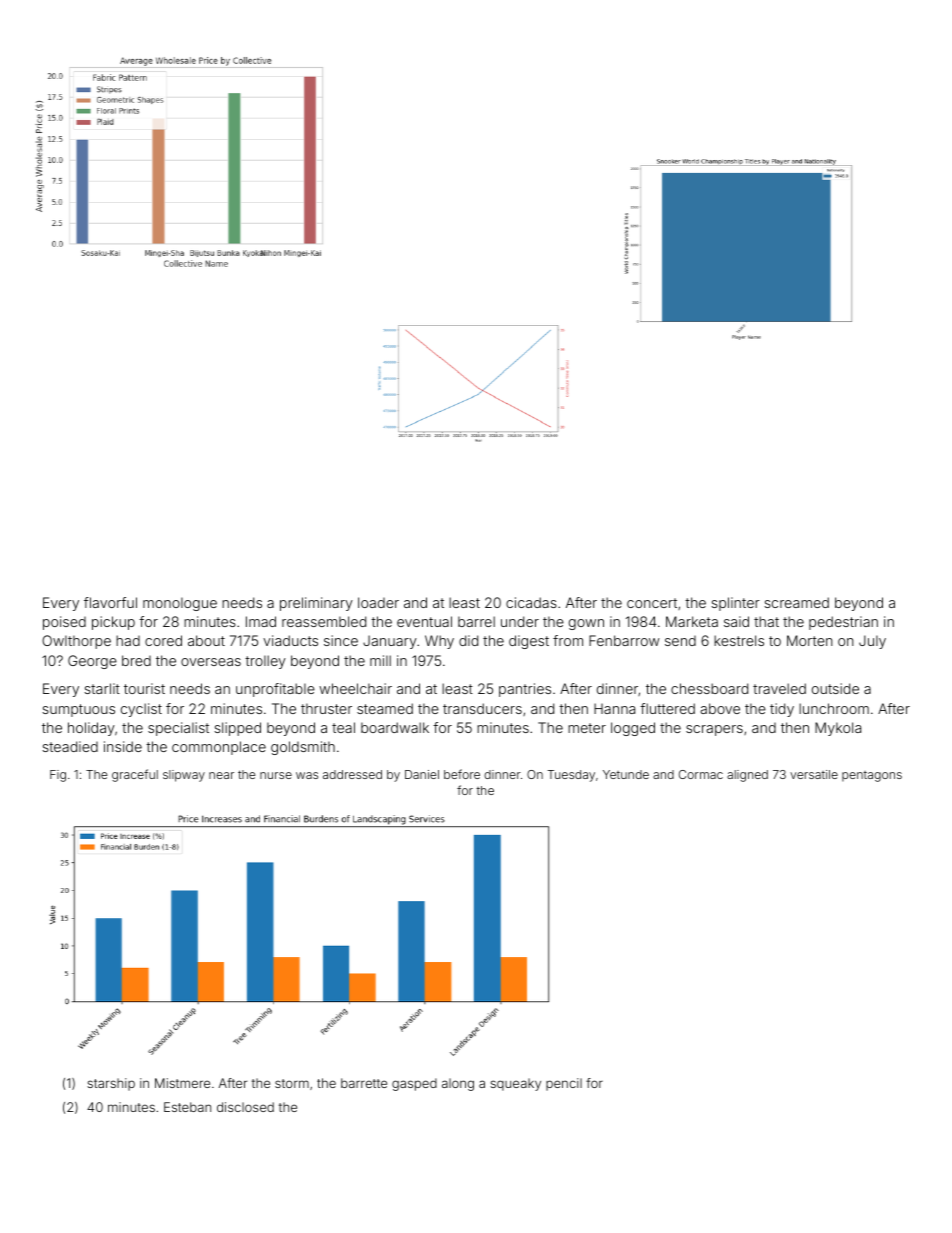  What do you see at coordinates (378, 602) in the document?
I see `loader` at bounding box center [378, 602].
